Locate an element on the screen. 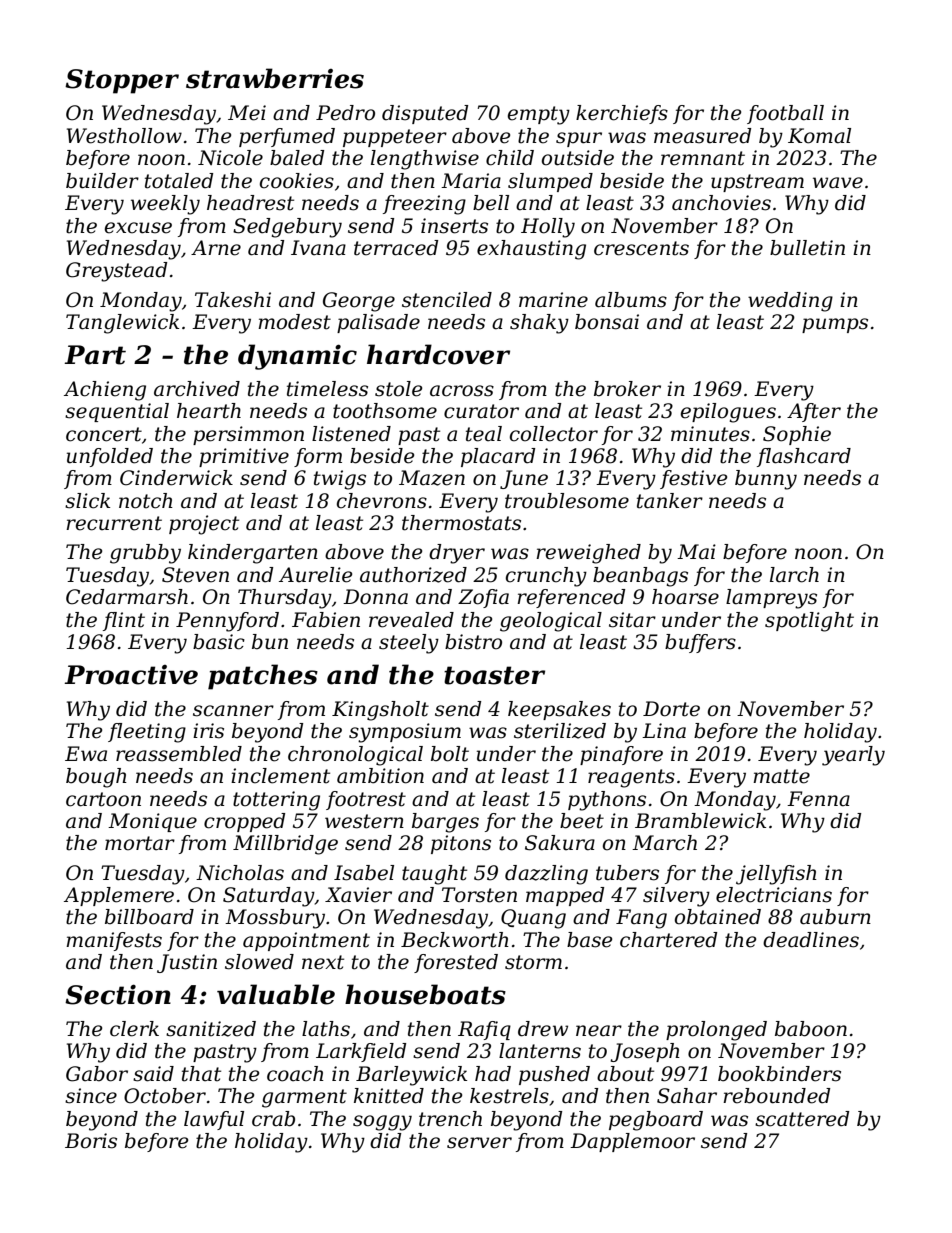 This screenshot has height=1233, width=952. Stopper is located at coordinates (122, 81).
